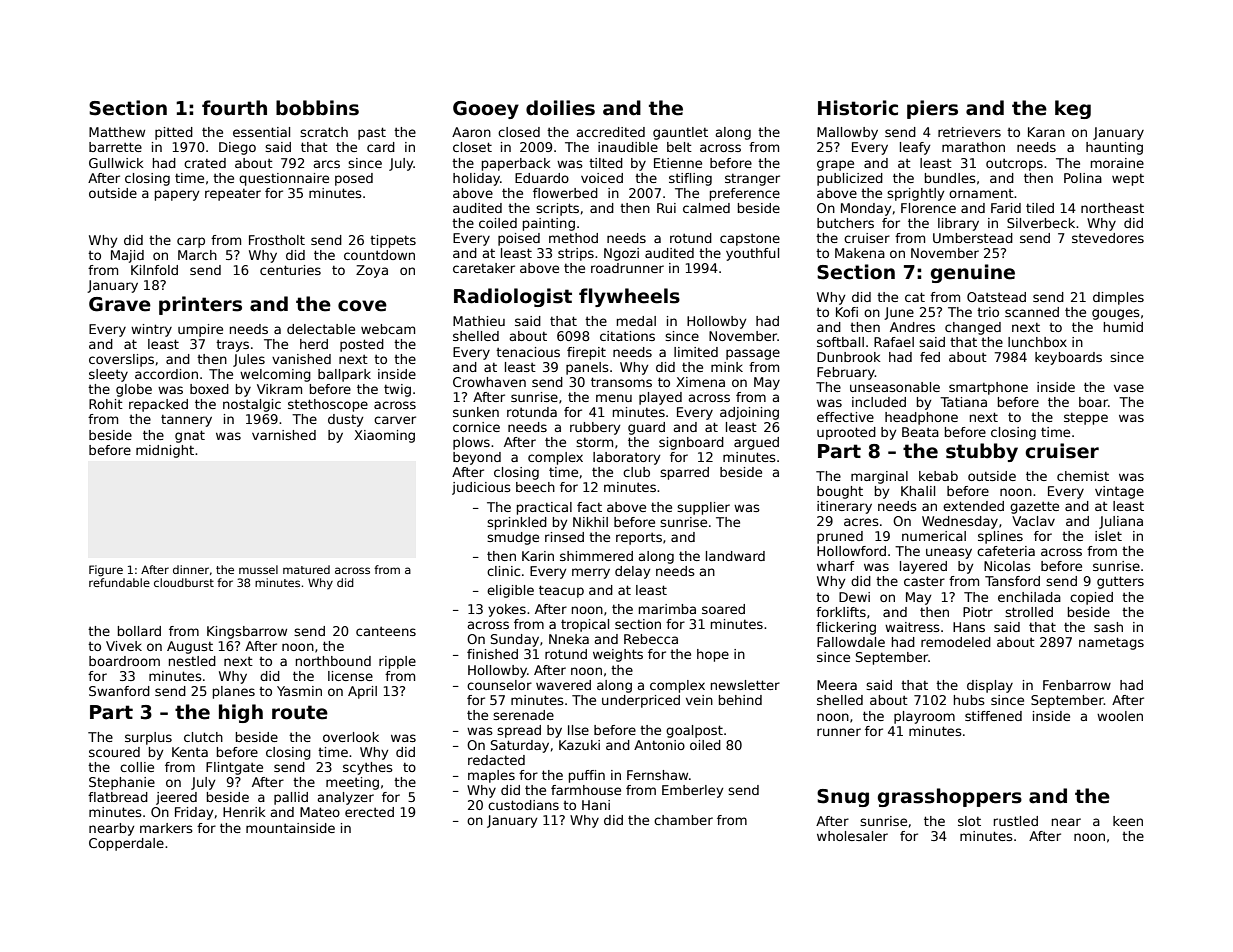  Describe the element at coordinates (191, 569) in the image. I see `dinner` at that location.
